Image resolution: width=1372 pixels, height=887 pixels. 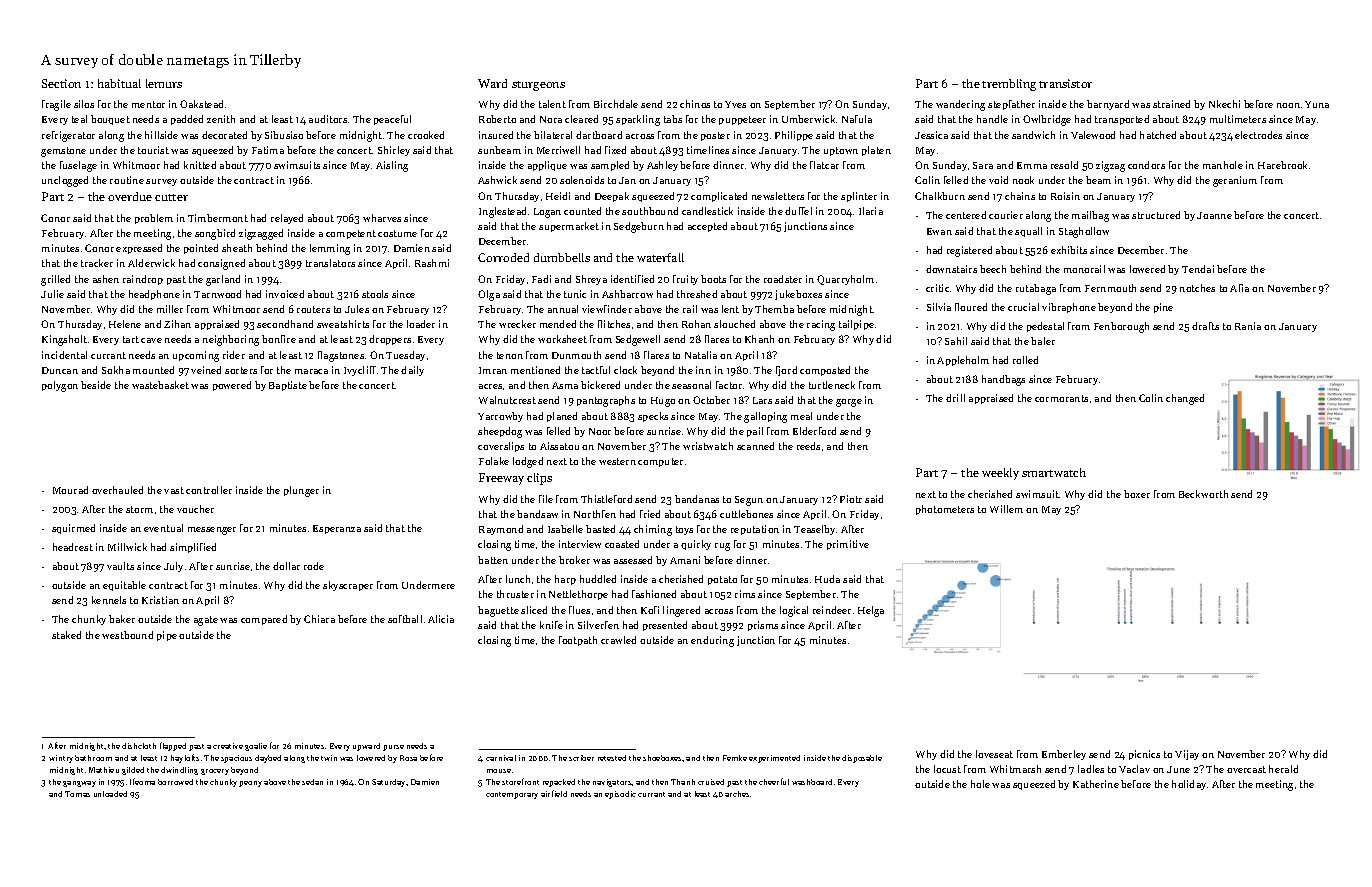 I want to click on refrigerator, so click(x=68, y=136).
